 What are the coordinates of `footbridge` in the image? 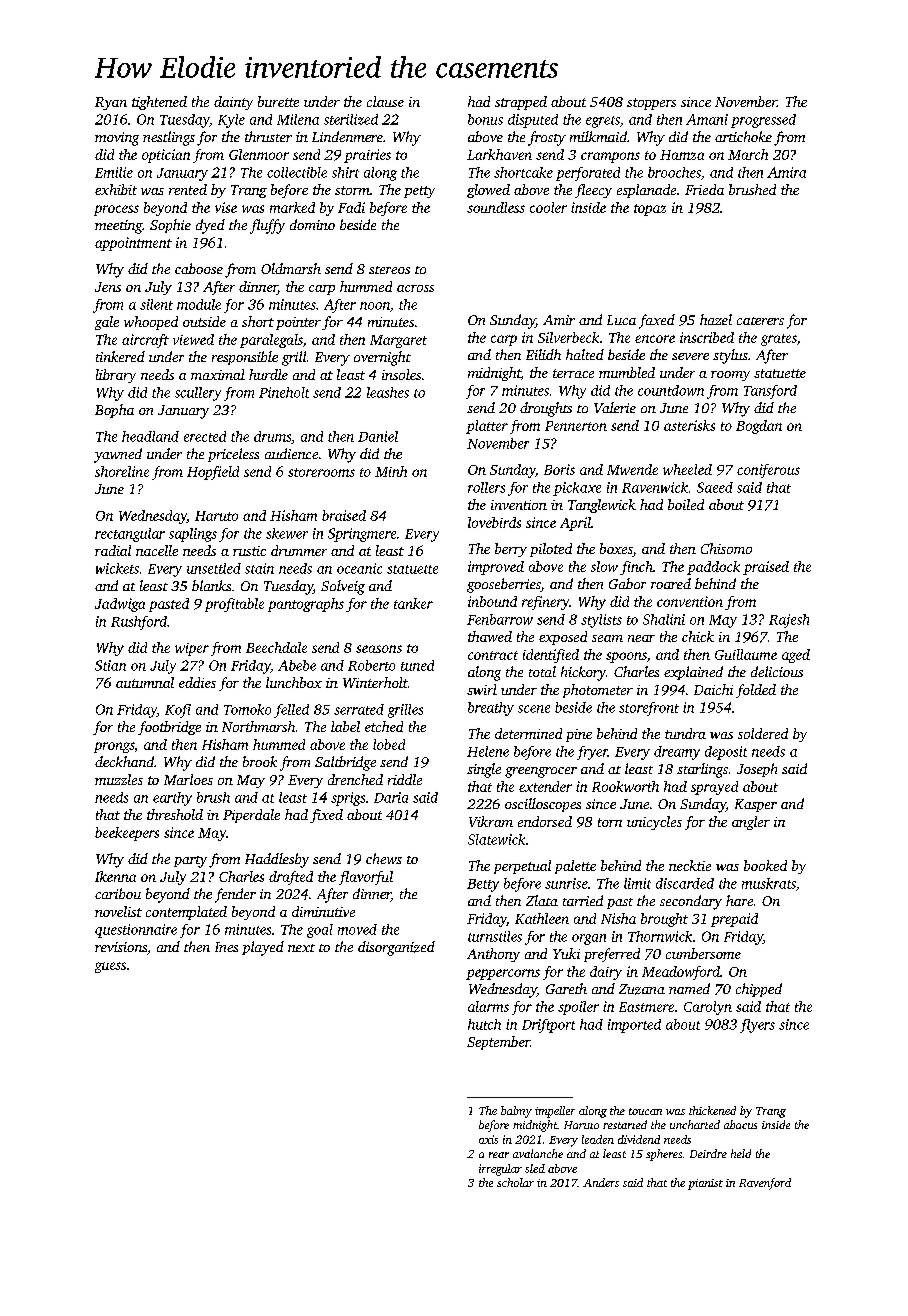 It's located at (169, 728).
